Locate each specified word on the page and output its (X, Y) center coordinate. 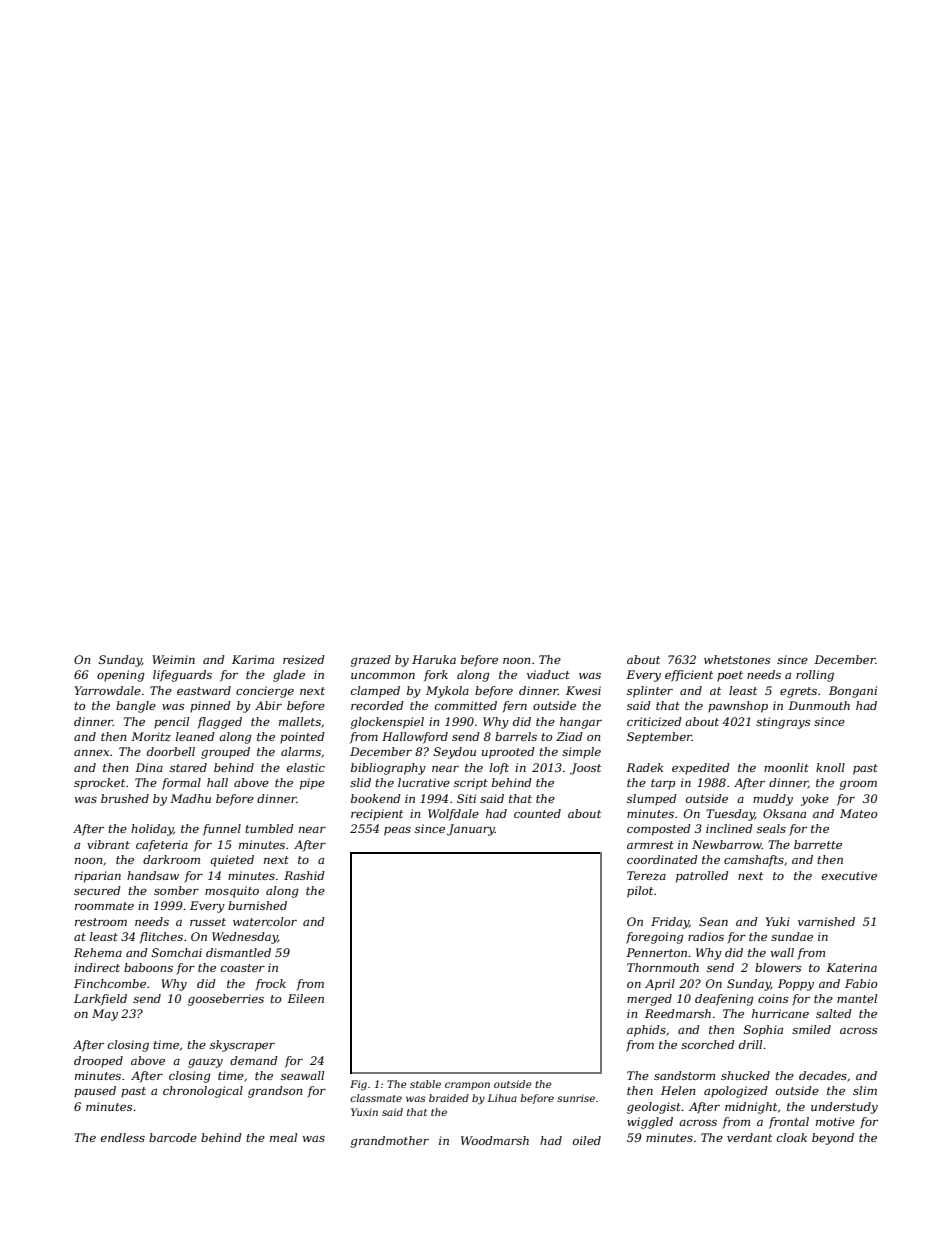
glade (289, 676)
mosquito (232, 892)
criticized (654, 721)
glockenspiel (387, 723)
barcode (173, 1137)
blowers (778, 967)
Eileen (305, 998)
